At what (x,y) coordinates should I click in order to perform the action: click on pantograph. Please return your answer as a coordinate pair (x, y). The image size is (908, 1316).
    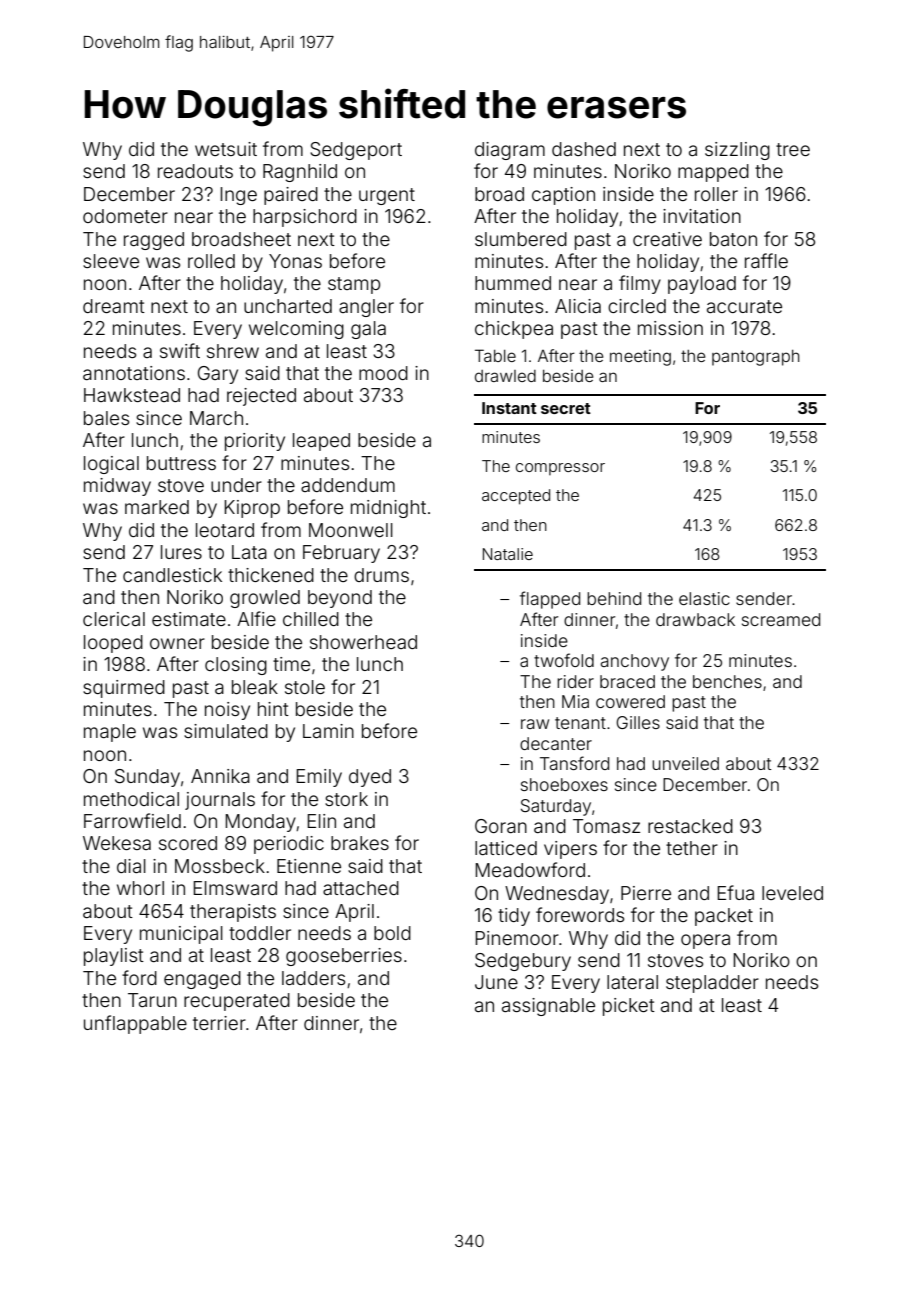
    Looking at the image, I should click on (756, 358).
